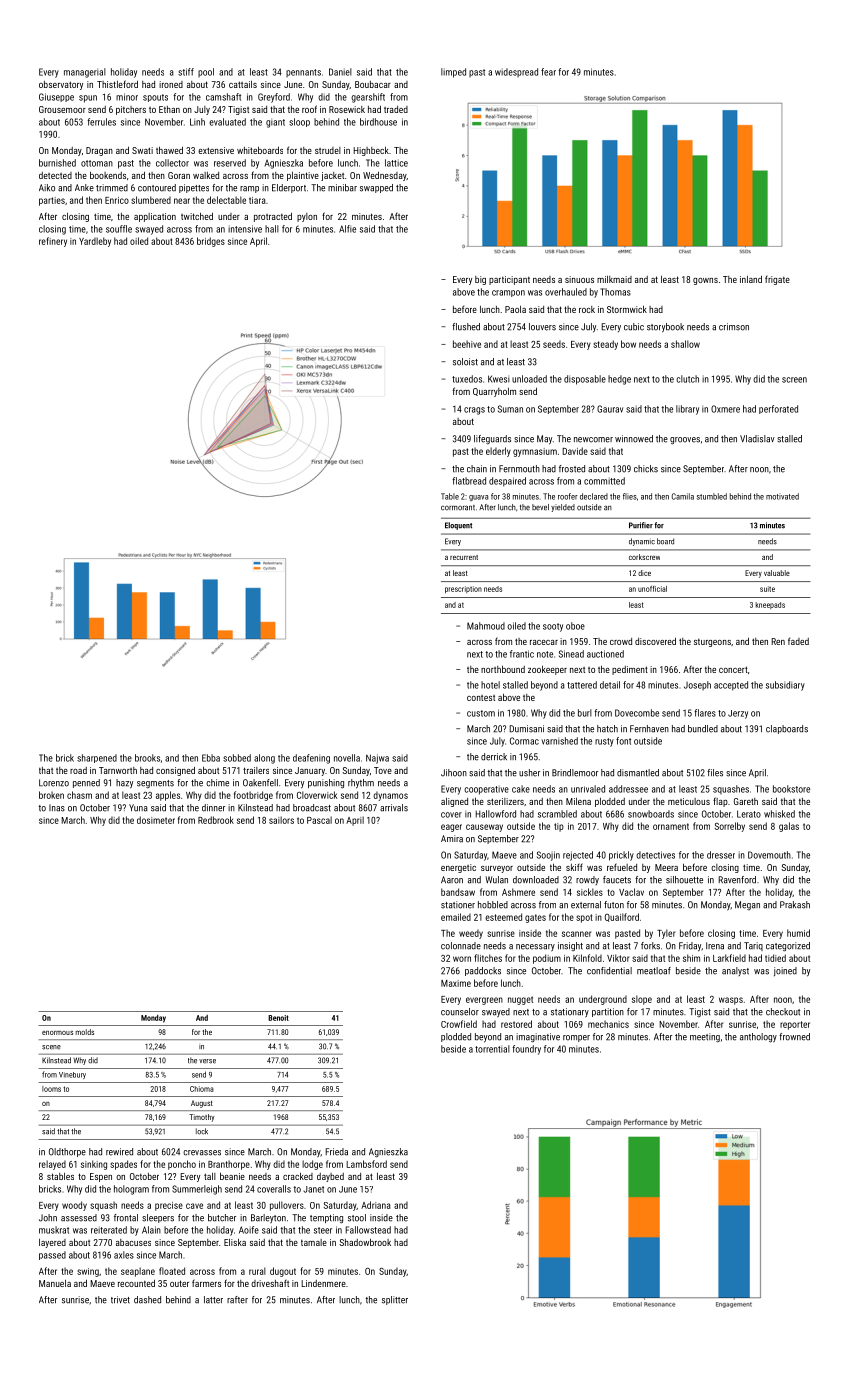 Image resolution: width=849 pixels, height=1400 pixels. Describe the element at coordinates (689, 801) in the screenshot. I see `meticulous` at that location.
